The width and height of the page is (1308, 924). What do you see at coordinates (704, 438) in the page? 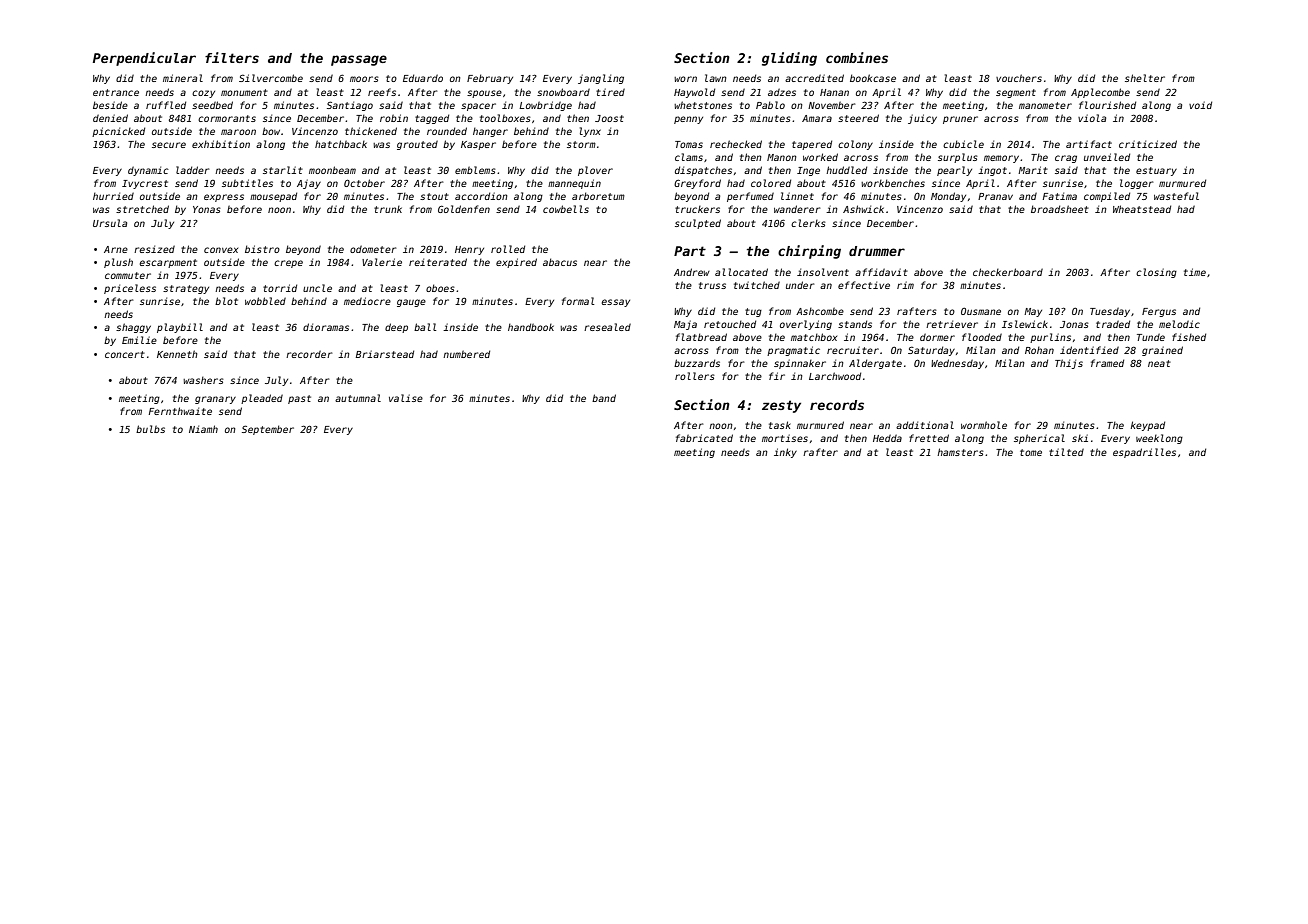
I see `fabricated` at bounding box center [704, 438].
